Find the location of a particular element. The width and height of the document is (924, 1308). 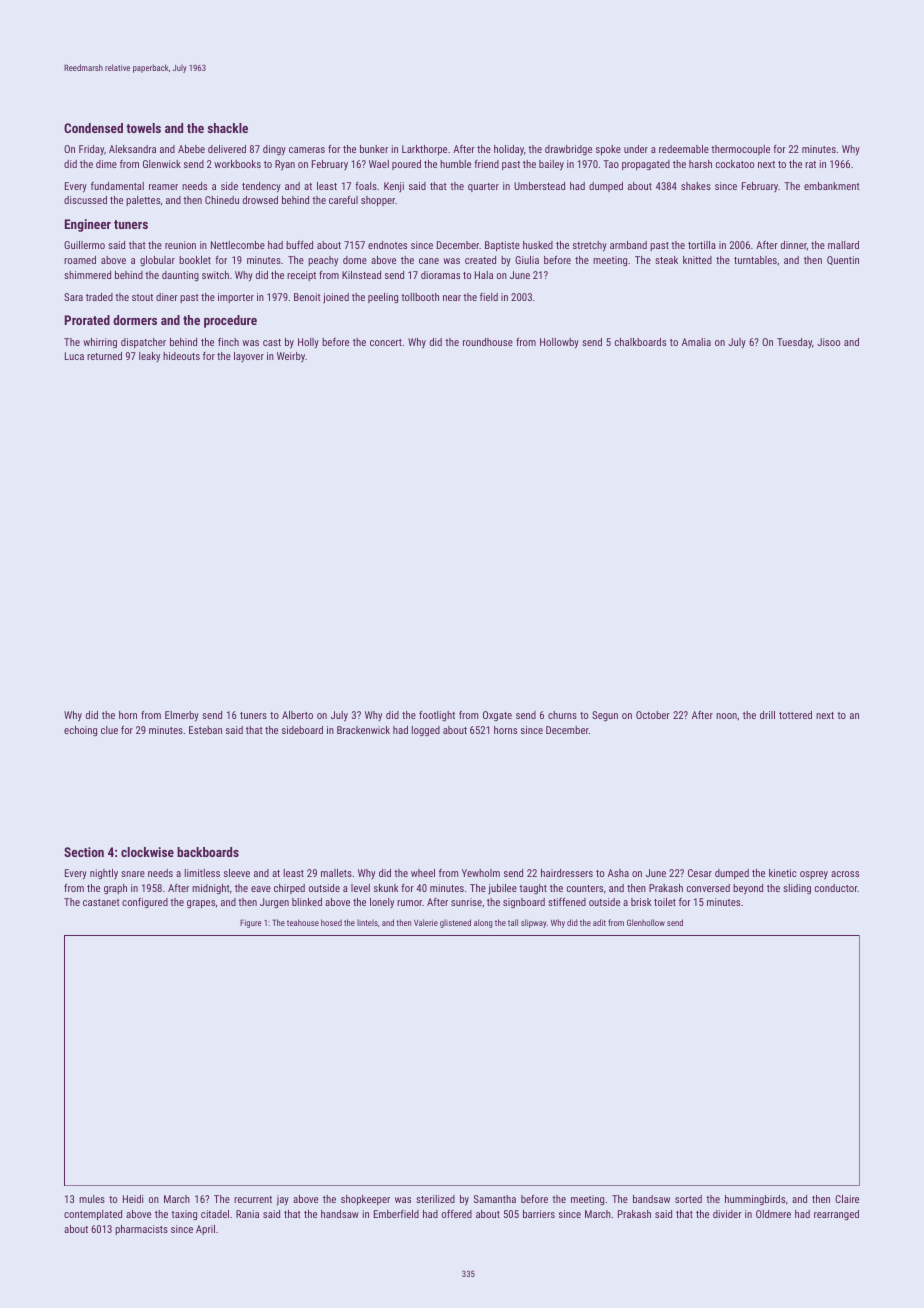

Hollowby is located at coordinates (559, 343).
